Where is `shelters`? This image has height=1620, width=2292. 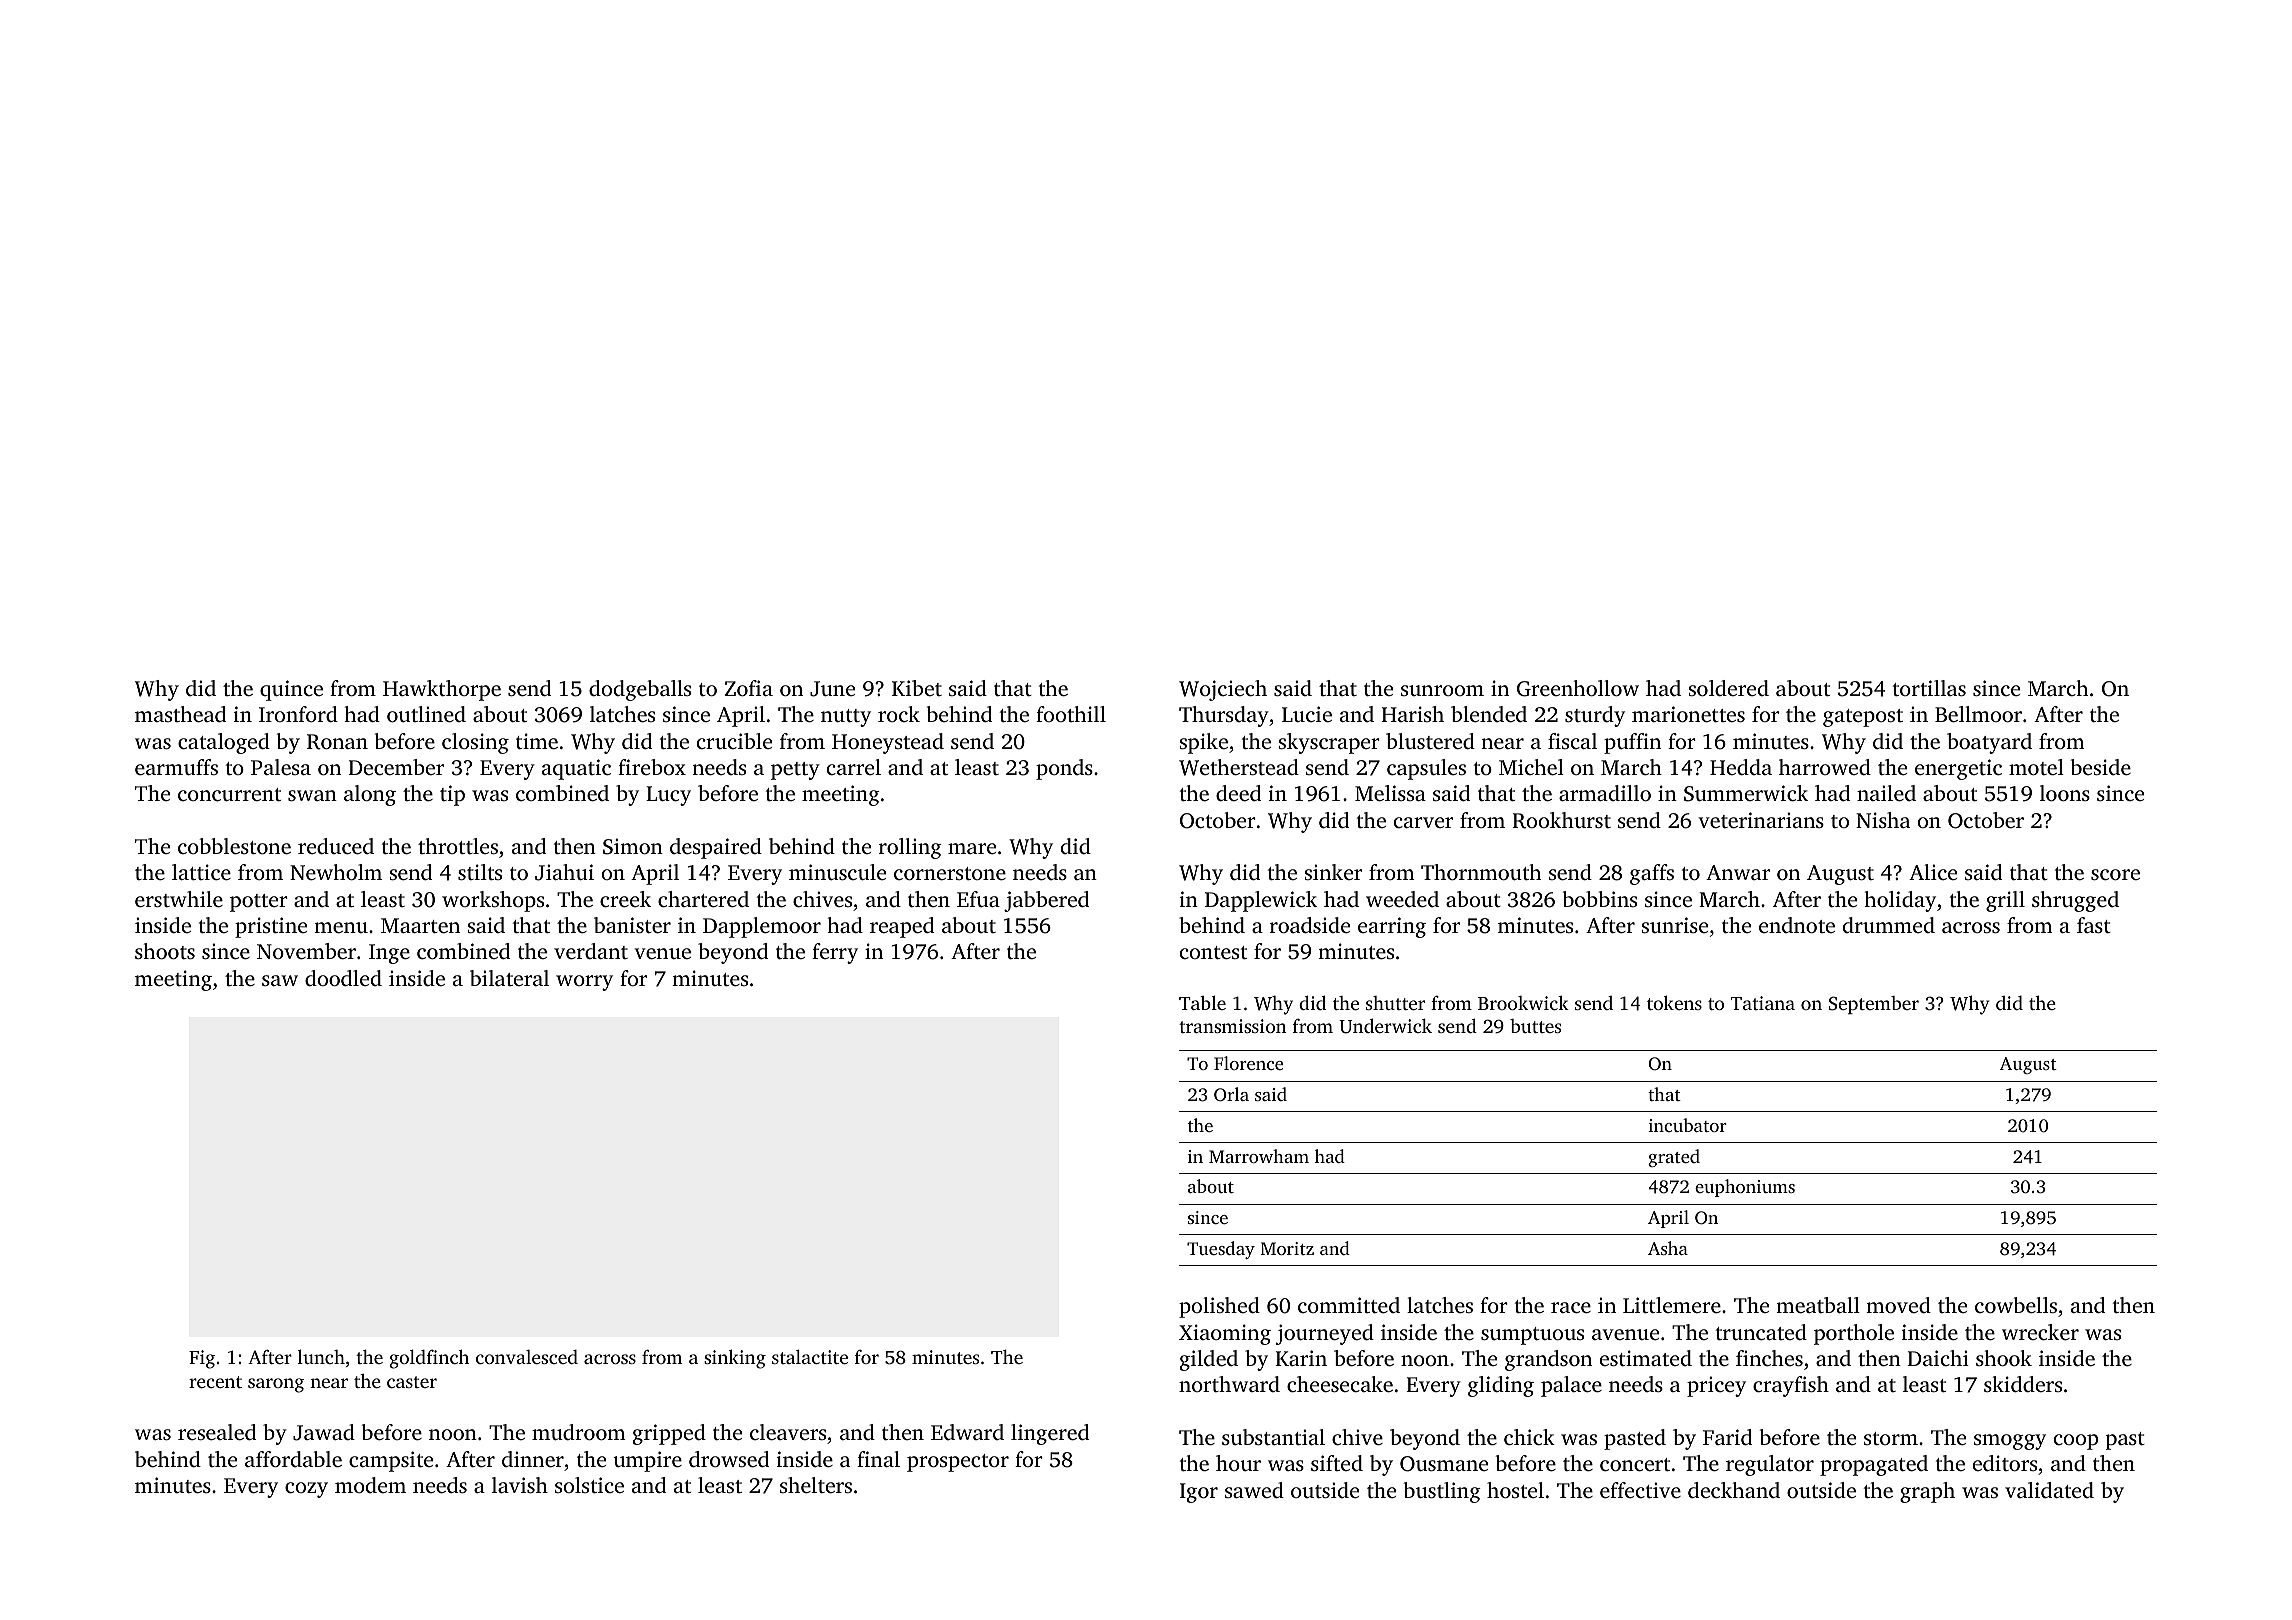 shelters is located at coordinates (816, 1485).
